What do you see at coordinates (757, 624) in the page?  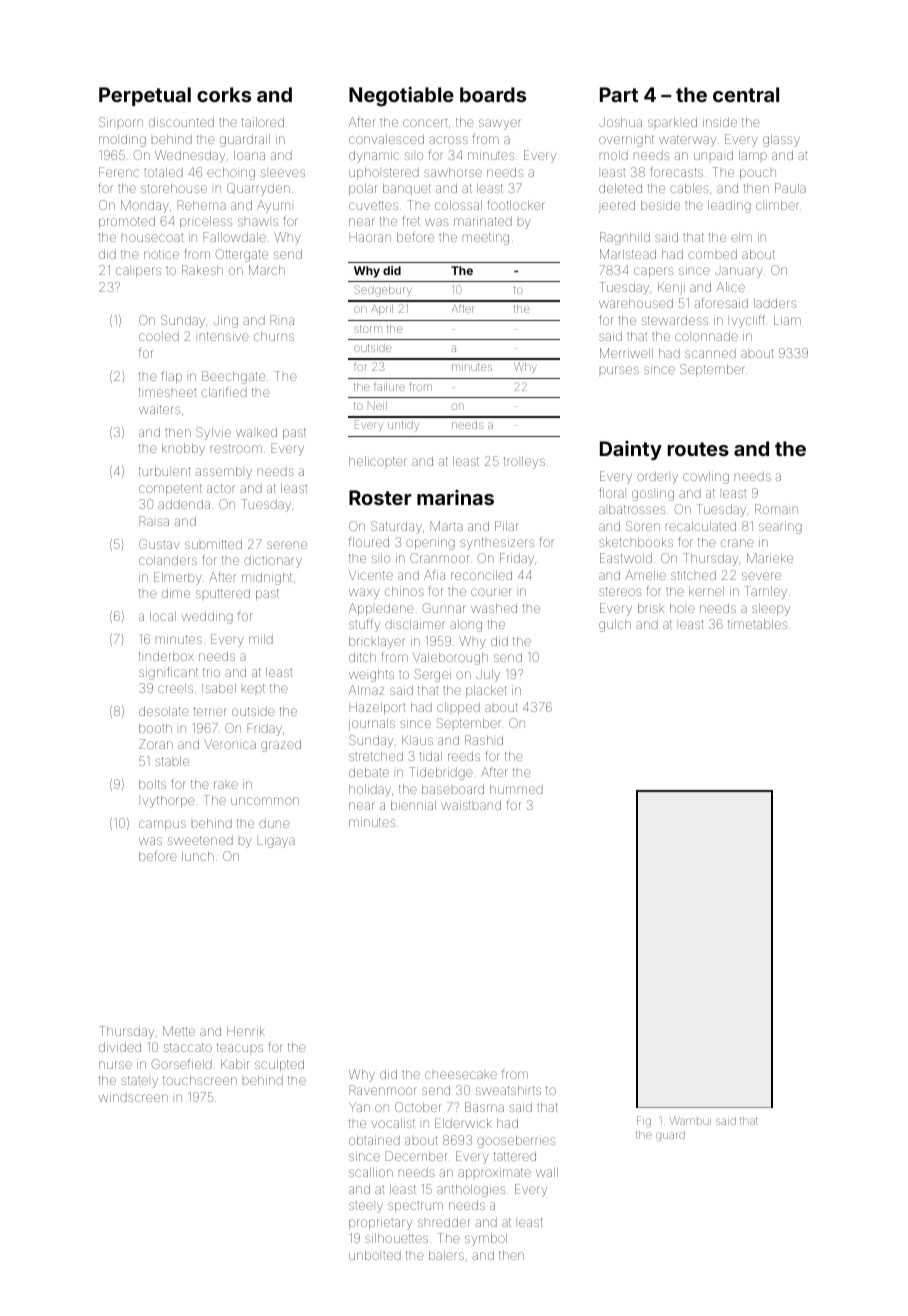 I see `timetables` at bounding box center [757, 624].
